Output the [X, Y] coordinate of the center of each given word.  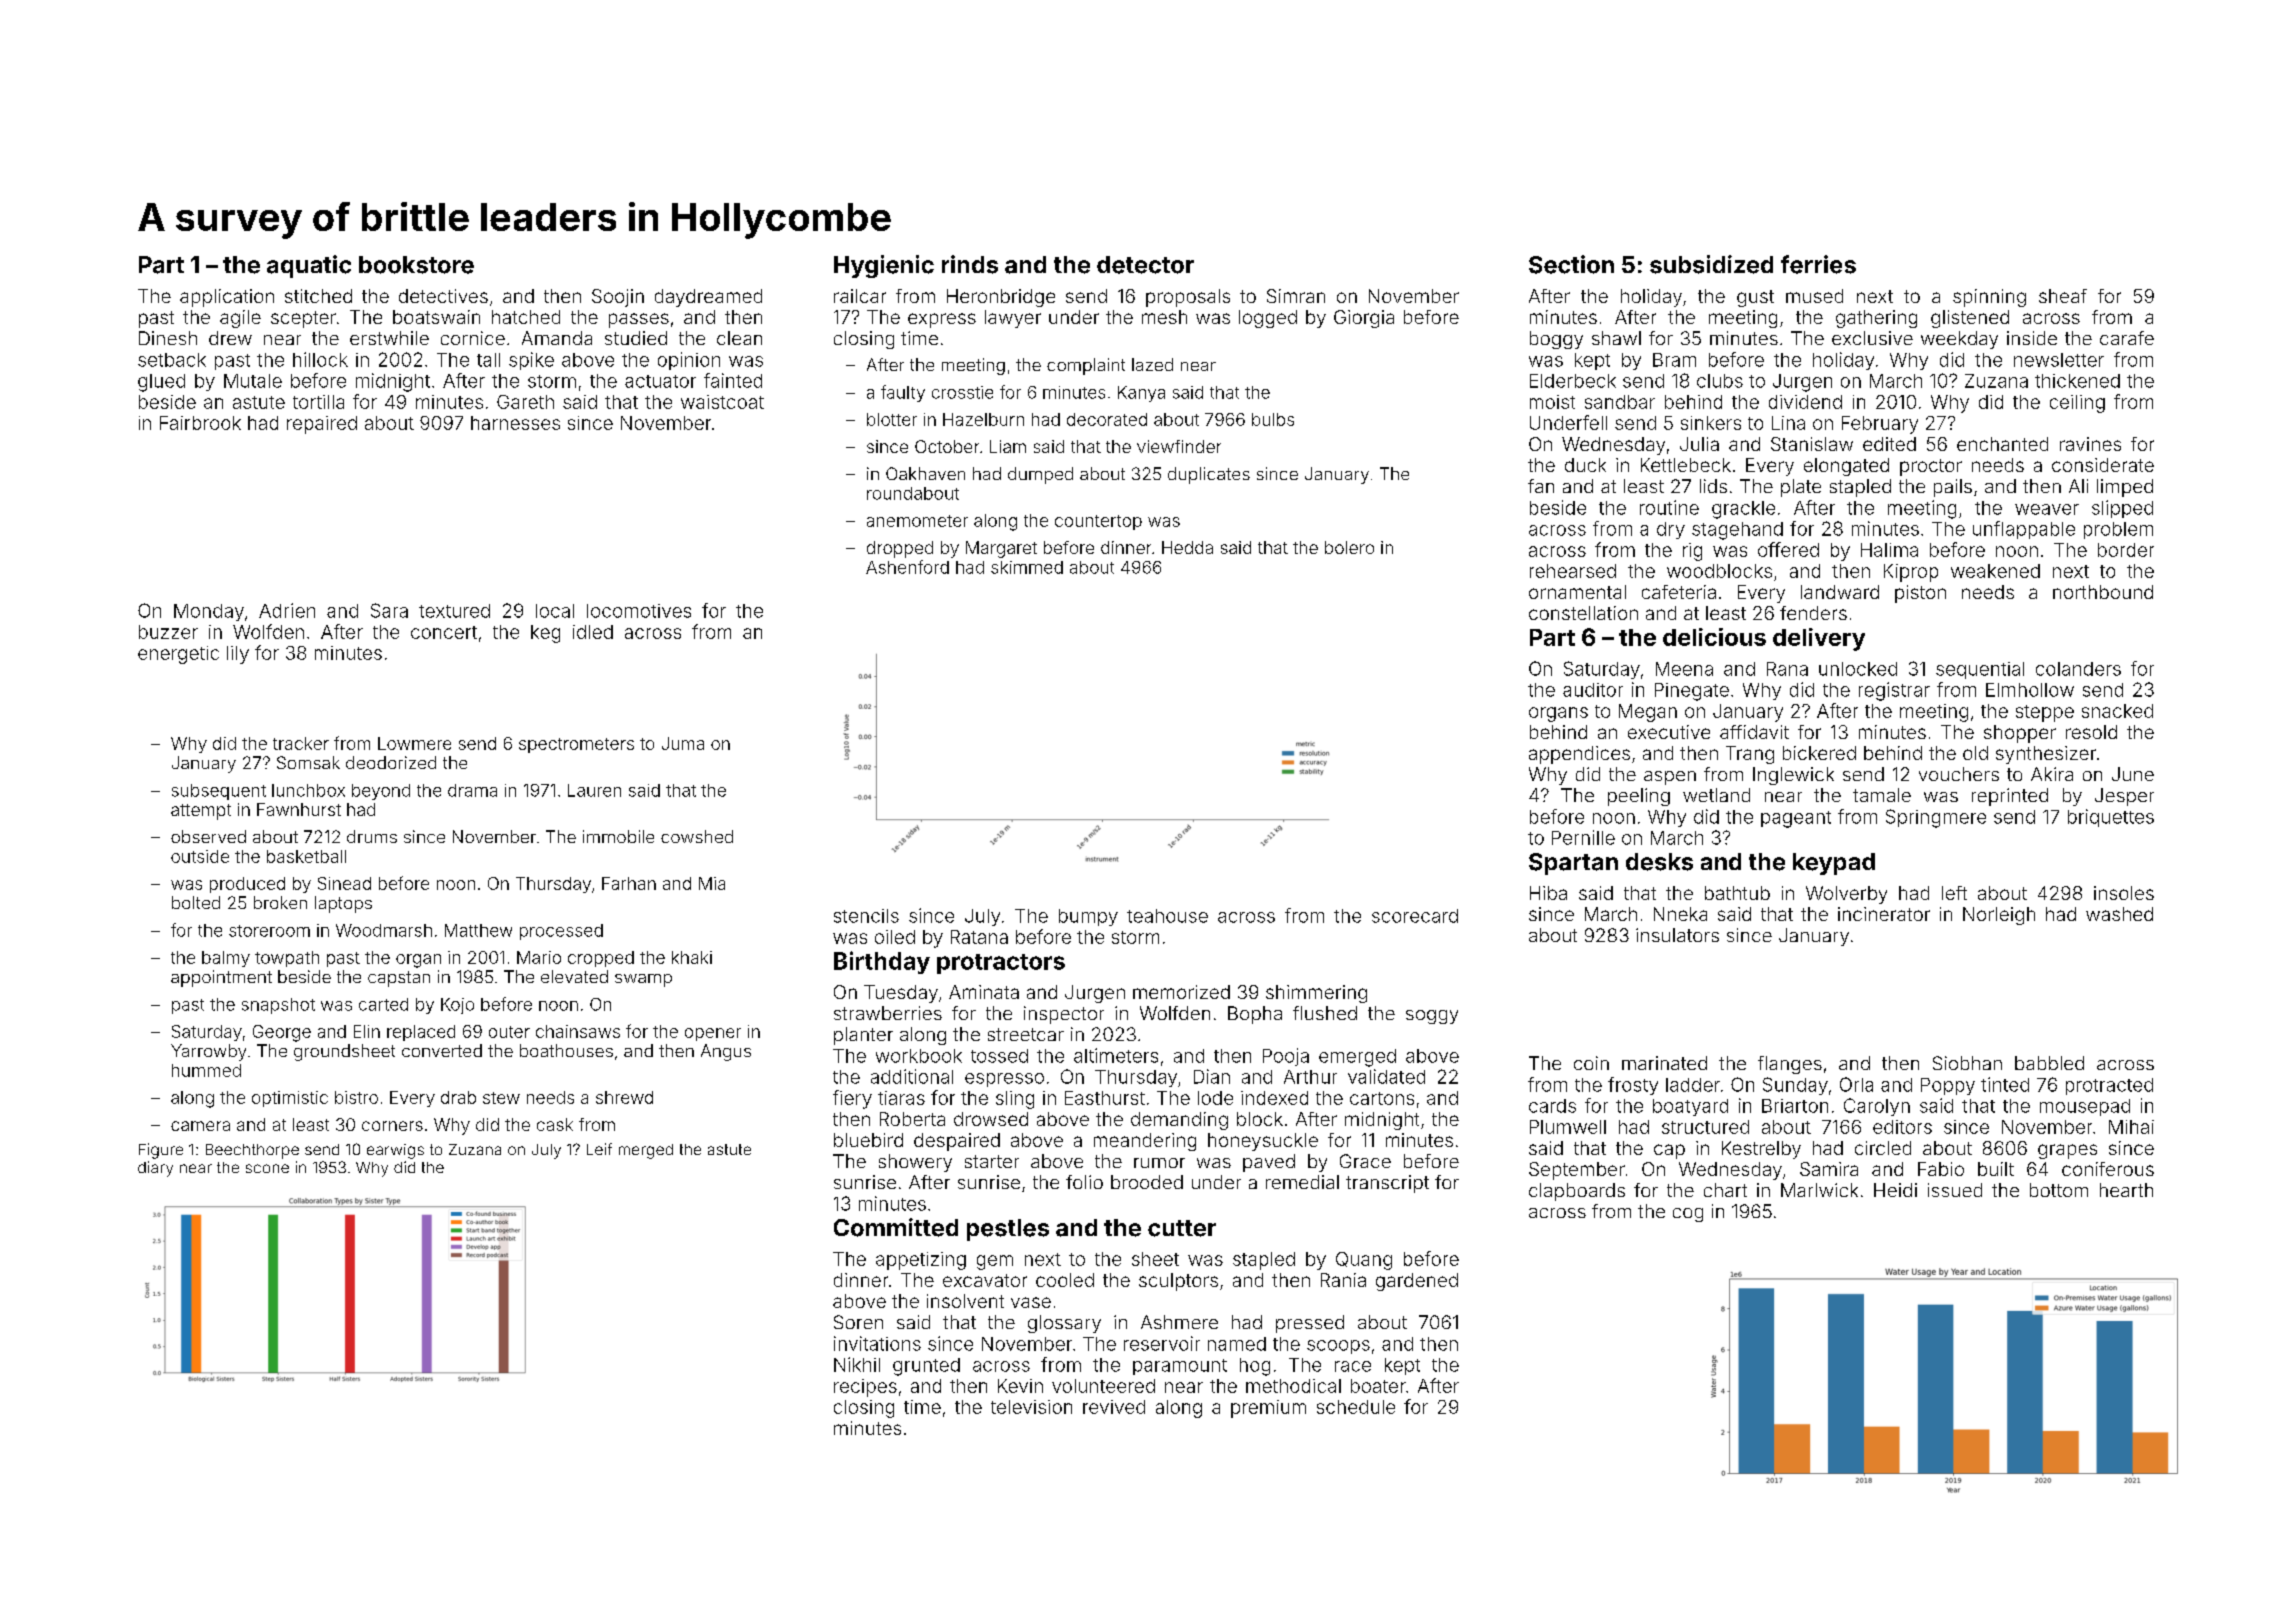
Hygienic [884, 266]
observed [208, 836]
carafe [2127, 338]
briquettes [2111, 818]
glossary [1064, 1324]
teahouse [1167, 916]
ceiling [2077, 404]
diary [155, 1169]
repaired [322, 425]
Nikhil [857, 1364]
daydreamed [708, 298]
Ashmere [1179, 1322]
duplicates [1209, 475]
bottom [2059, 1190]
